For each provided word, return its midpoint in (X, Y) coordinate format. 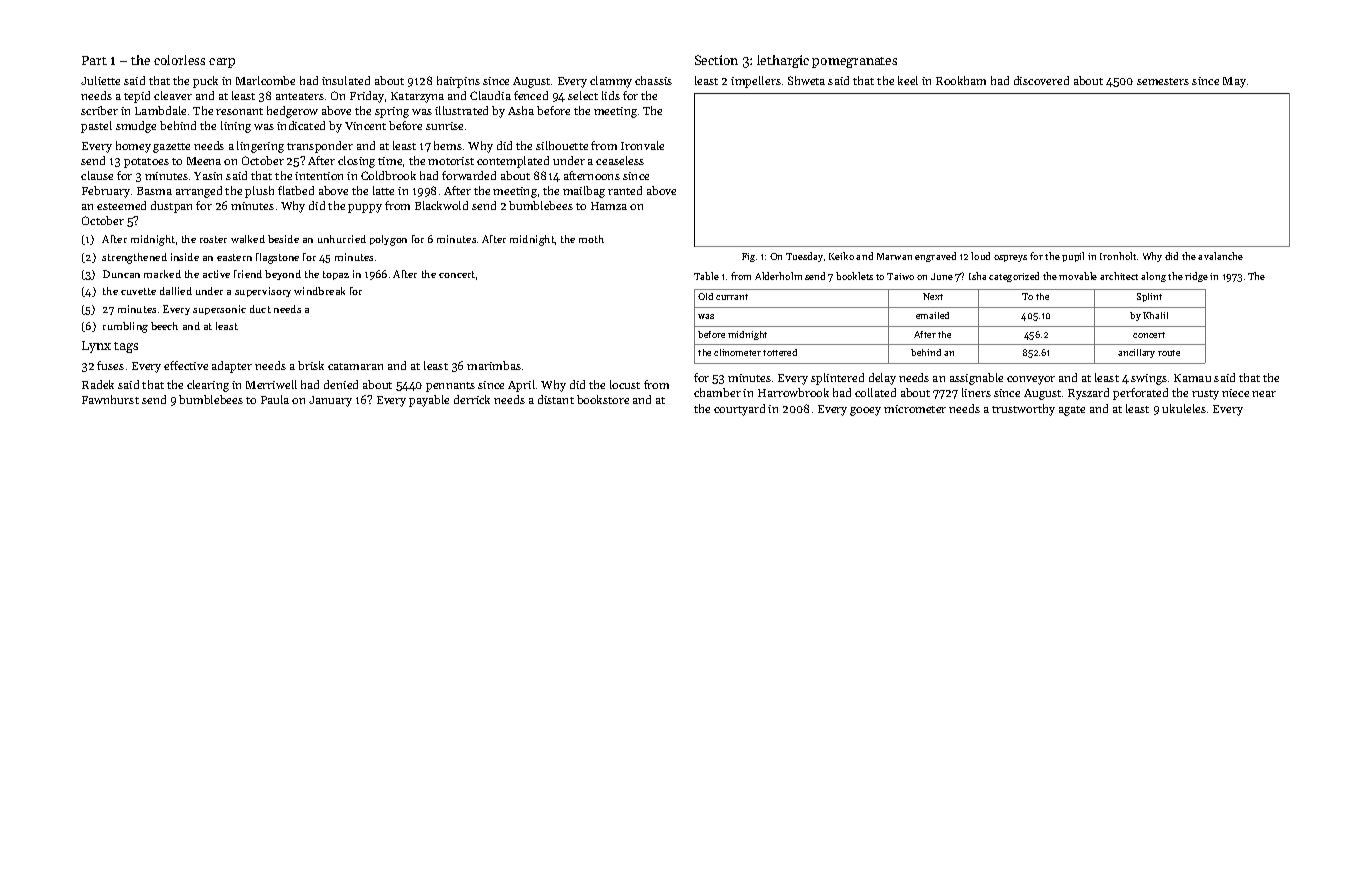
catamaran (355, 366)
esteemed (121, 205)
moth (591, 239)
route (1169, 353)
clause (97, 175)
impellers (756, 82)
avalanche (1220, 256)
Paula (275, 399)
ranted (625, 190)
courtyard (739, 410)
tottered (780, 352)
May (1234, 82)
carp (222, 63)
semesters (1163, 81)
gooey (865, 411)
